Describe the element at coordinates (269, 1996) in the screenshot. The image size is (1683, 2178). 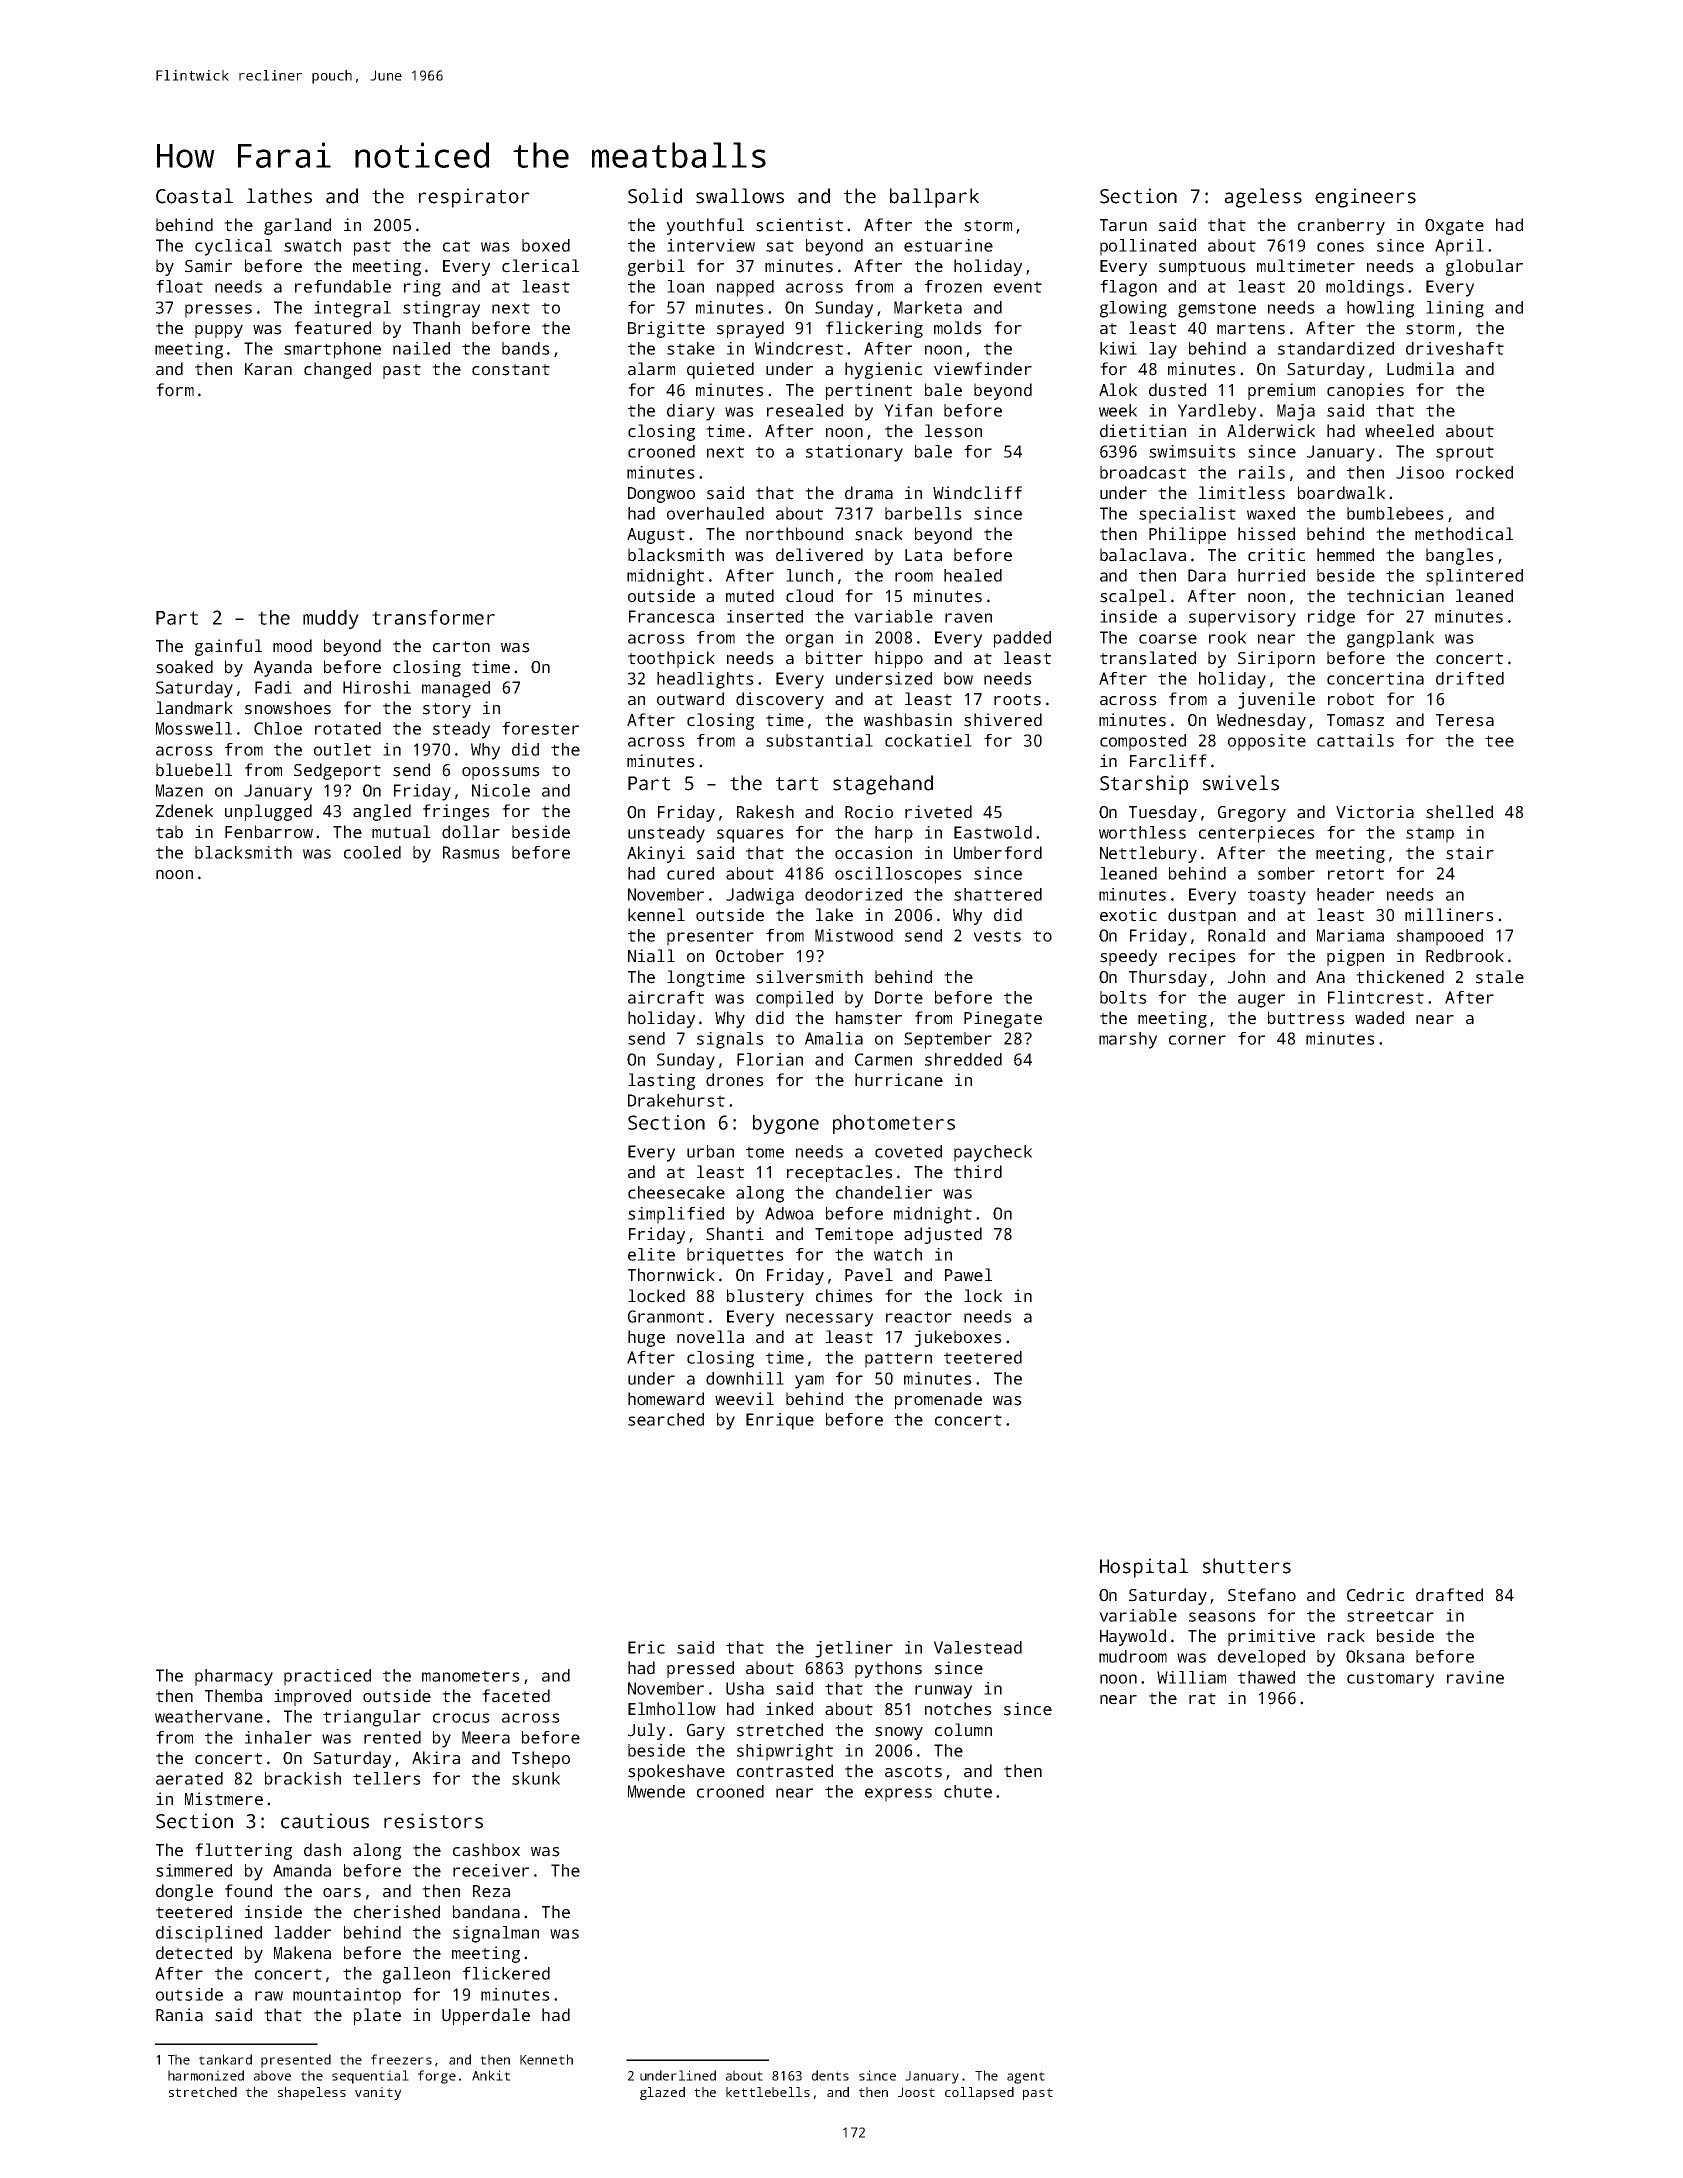
I see `raw` at that location.
